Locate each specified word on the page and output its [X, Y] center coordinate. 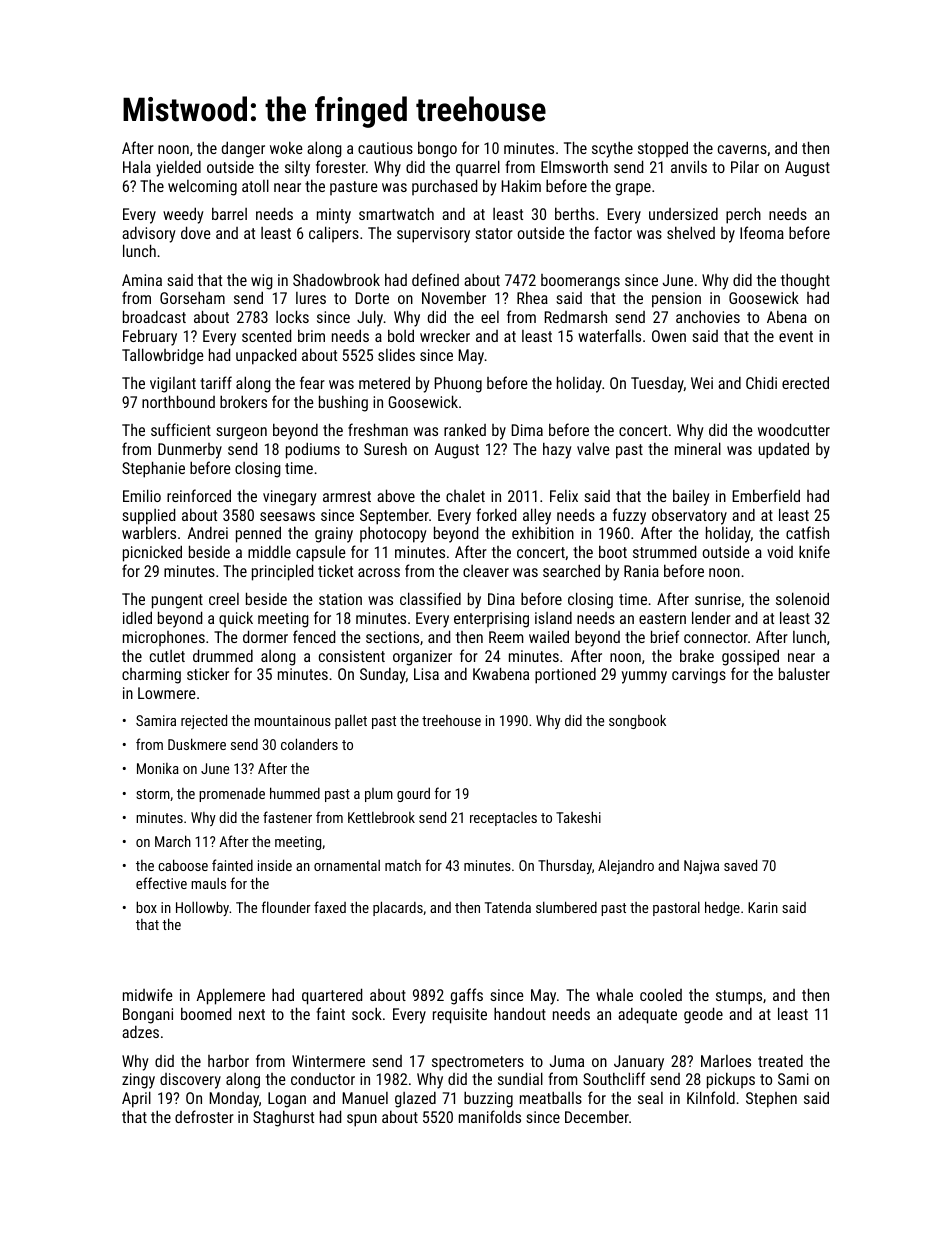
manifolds [490, 1116]
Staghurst [283, 1118]
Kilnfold [711, 1097]
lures [311, 298]
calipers [334, 234]
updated [784, 450]
